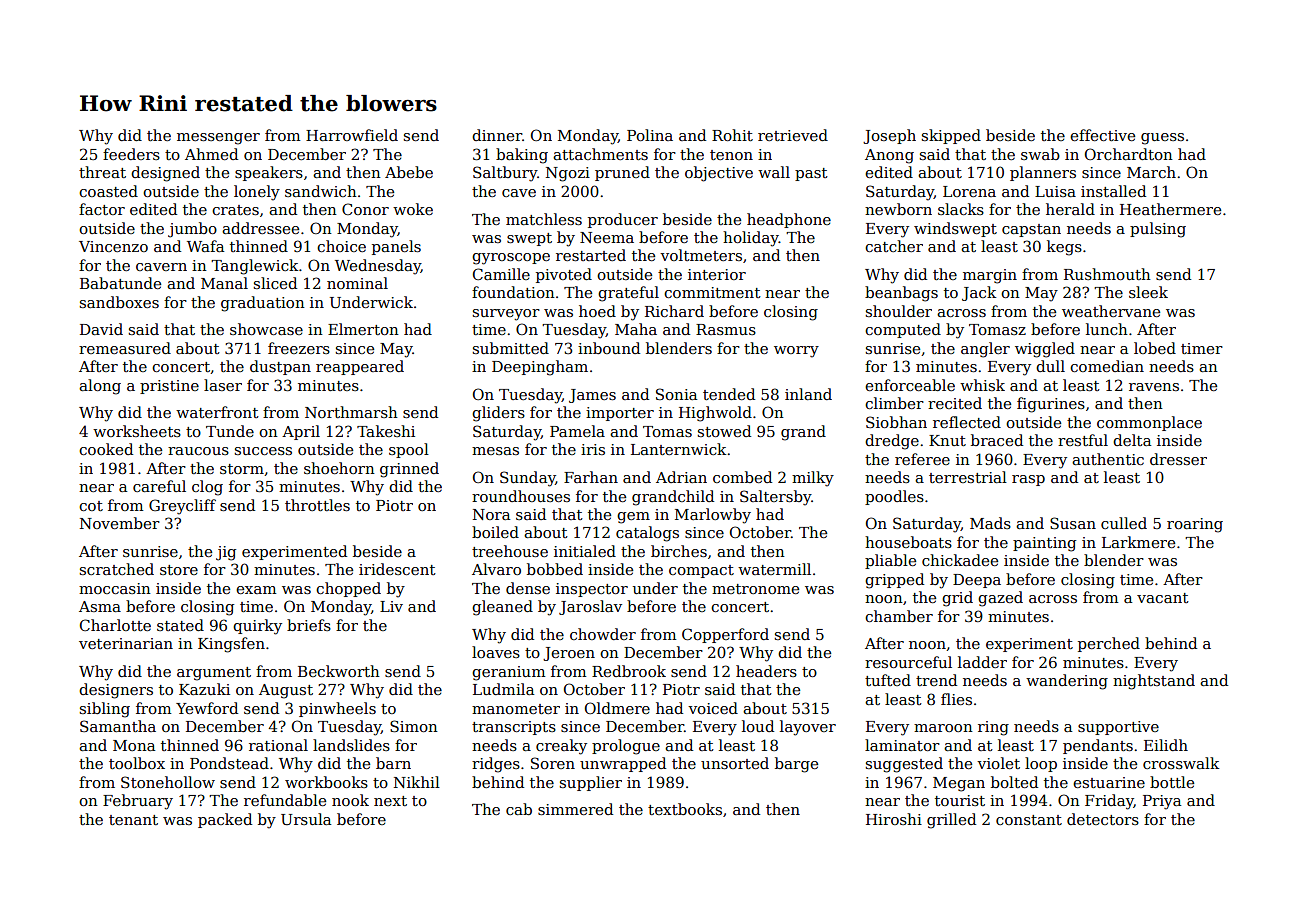 This screenshot has height=924, width=1308. Describe the element at coordinates (968, 477) in the screenshot. I see `terrestrial` at that location.
